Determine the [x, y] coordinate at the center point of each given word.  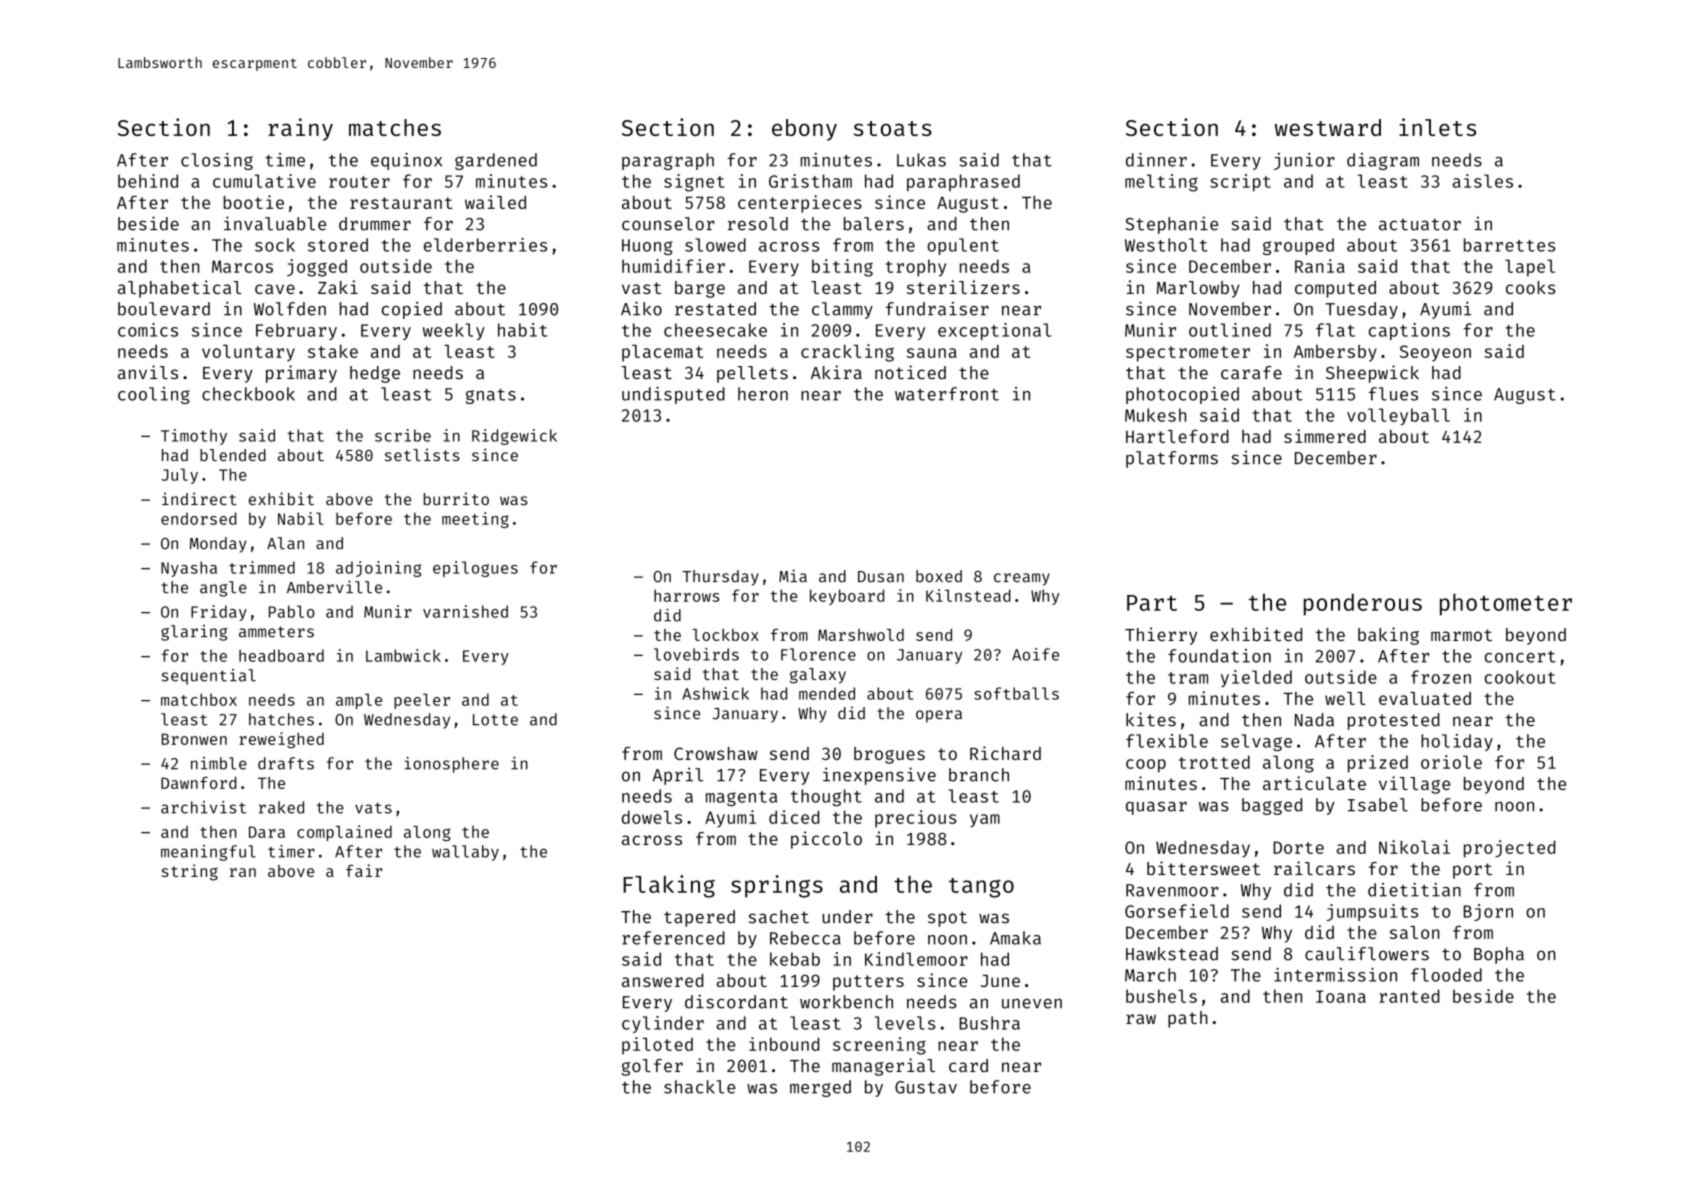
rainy [300, 129]
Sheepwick [1372, 374]
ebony [804, 130]
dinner [1156, 160]
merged [820, 1088]
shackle [700, 1087]
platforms [1172, 459]
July [179, 476]
